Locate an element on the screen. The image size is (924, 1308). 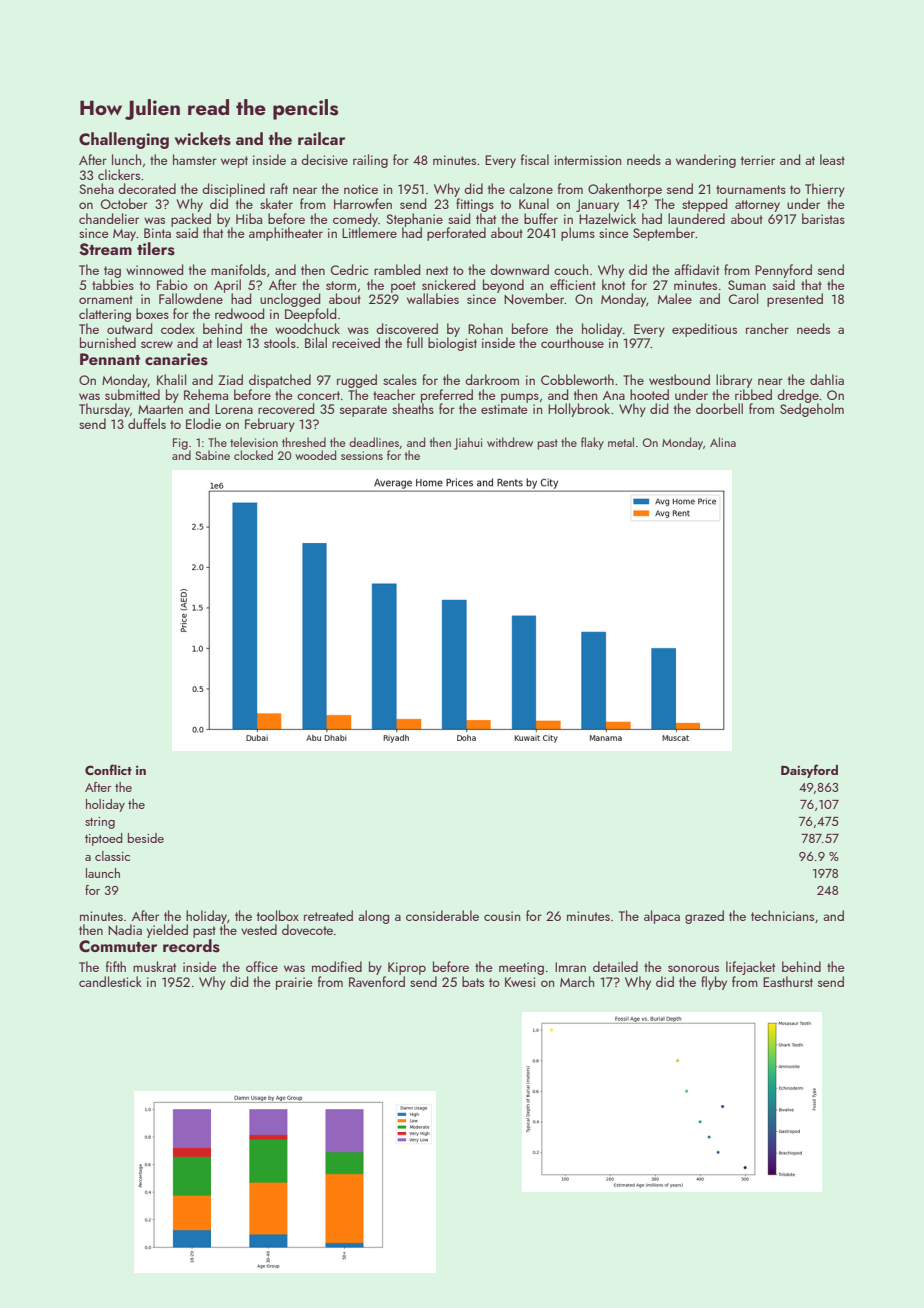
stools is located at coordinates (280, 342).
